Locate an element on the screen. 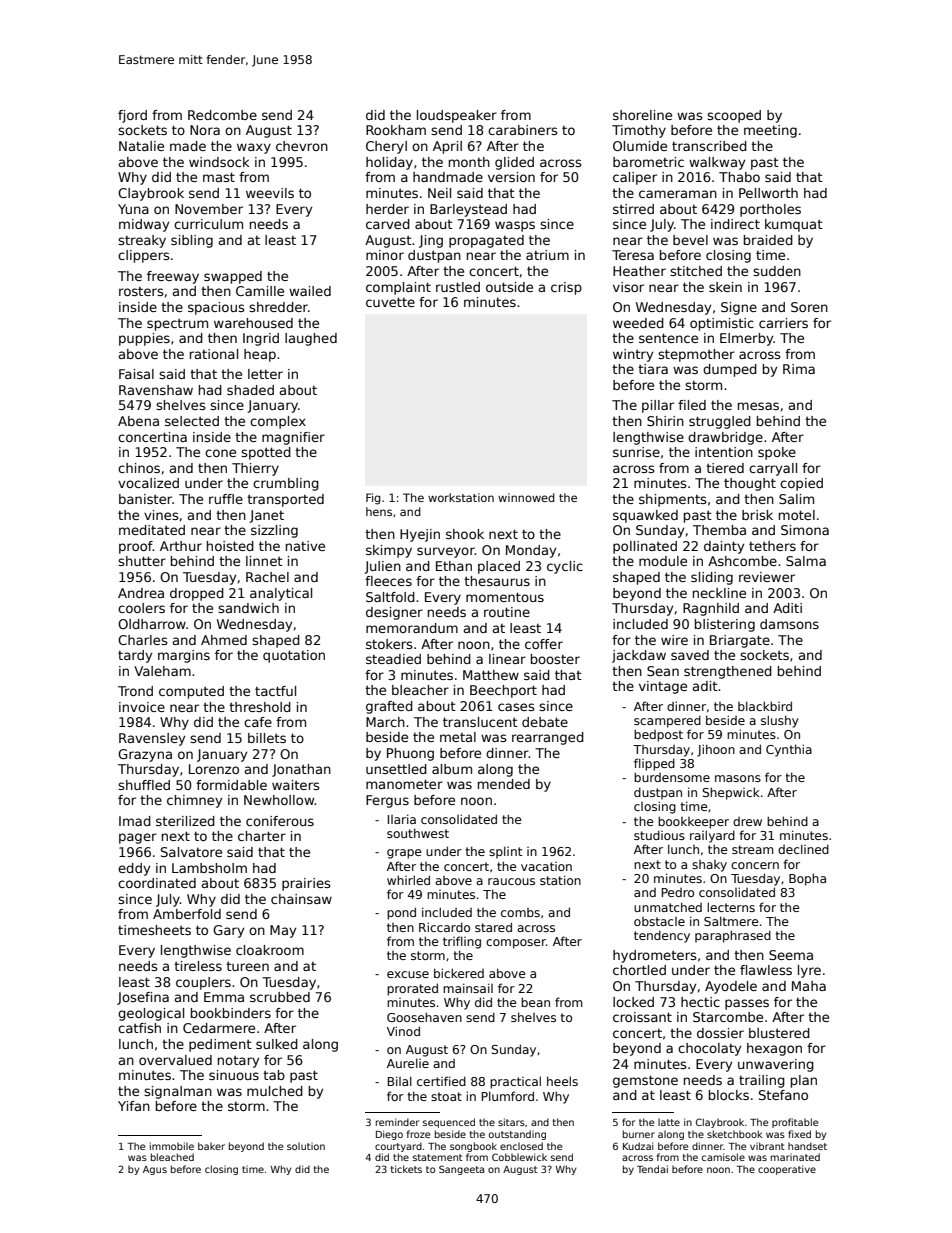 The width and height of the screenshot is (952, 1233). Fig is located at coordinates (373, 499).
